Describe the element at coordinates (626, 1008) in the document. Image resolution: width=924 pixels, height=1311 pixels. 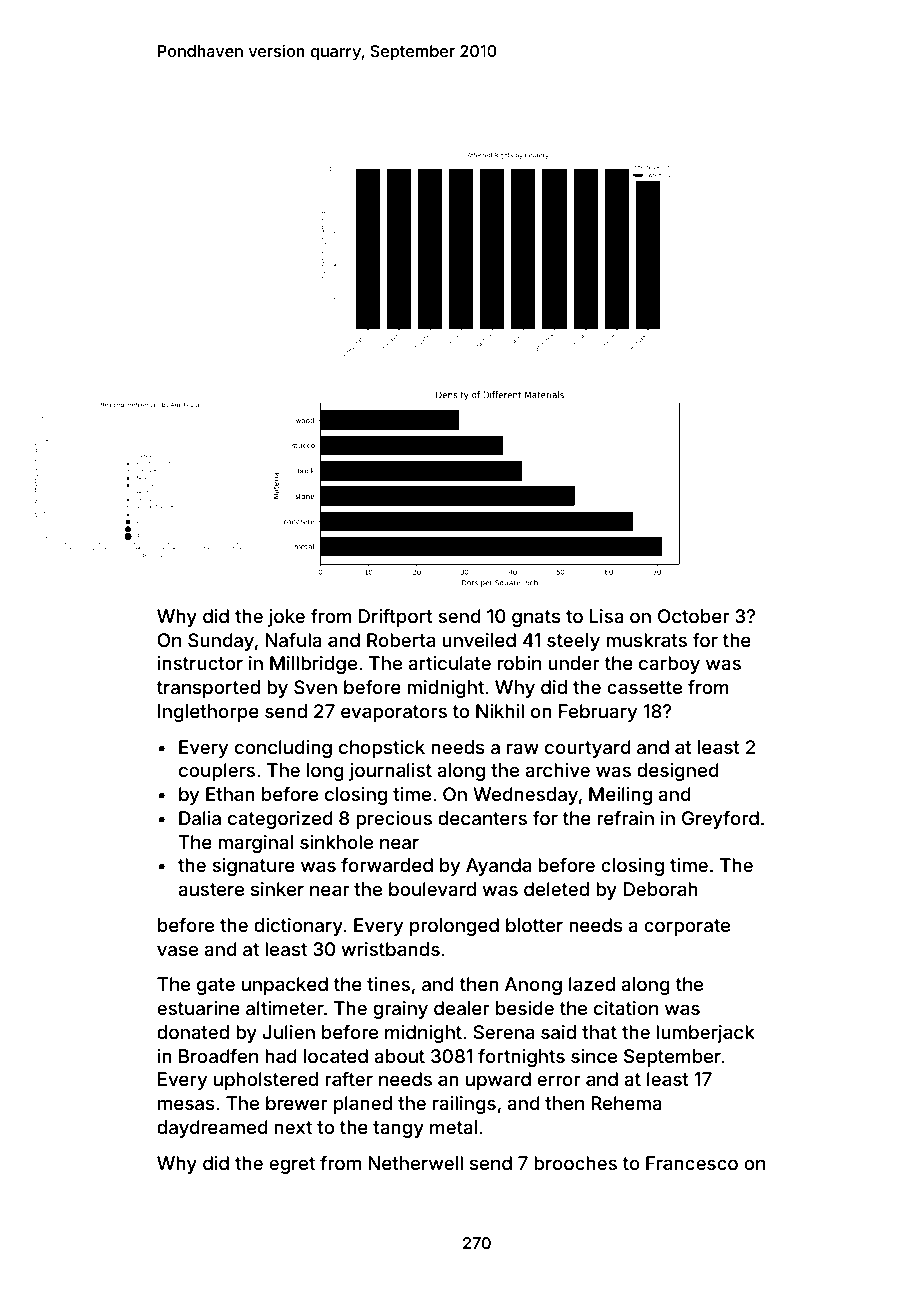
I see `citation` at that location.
